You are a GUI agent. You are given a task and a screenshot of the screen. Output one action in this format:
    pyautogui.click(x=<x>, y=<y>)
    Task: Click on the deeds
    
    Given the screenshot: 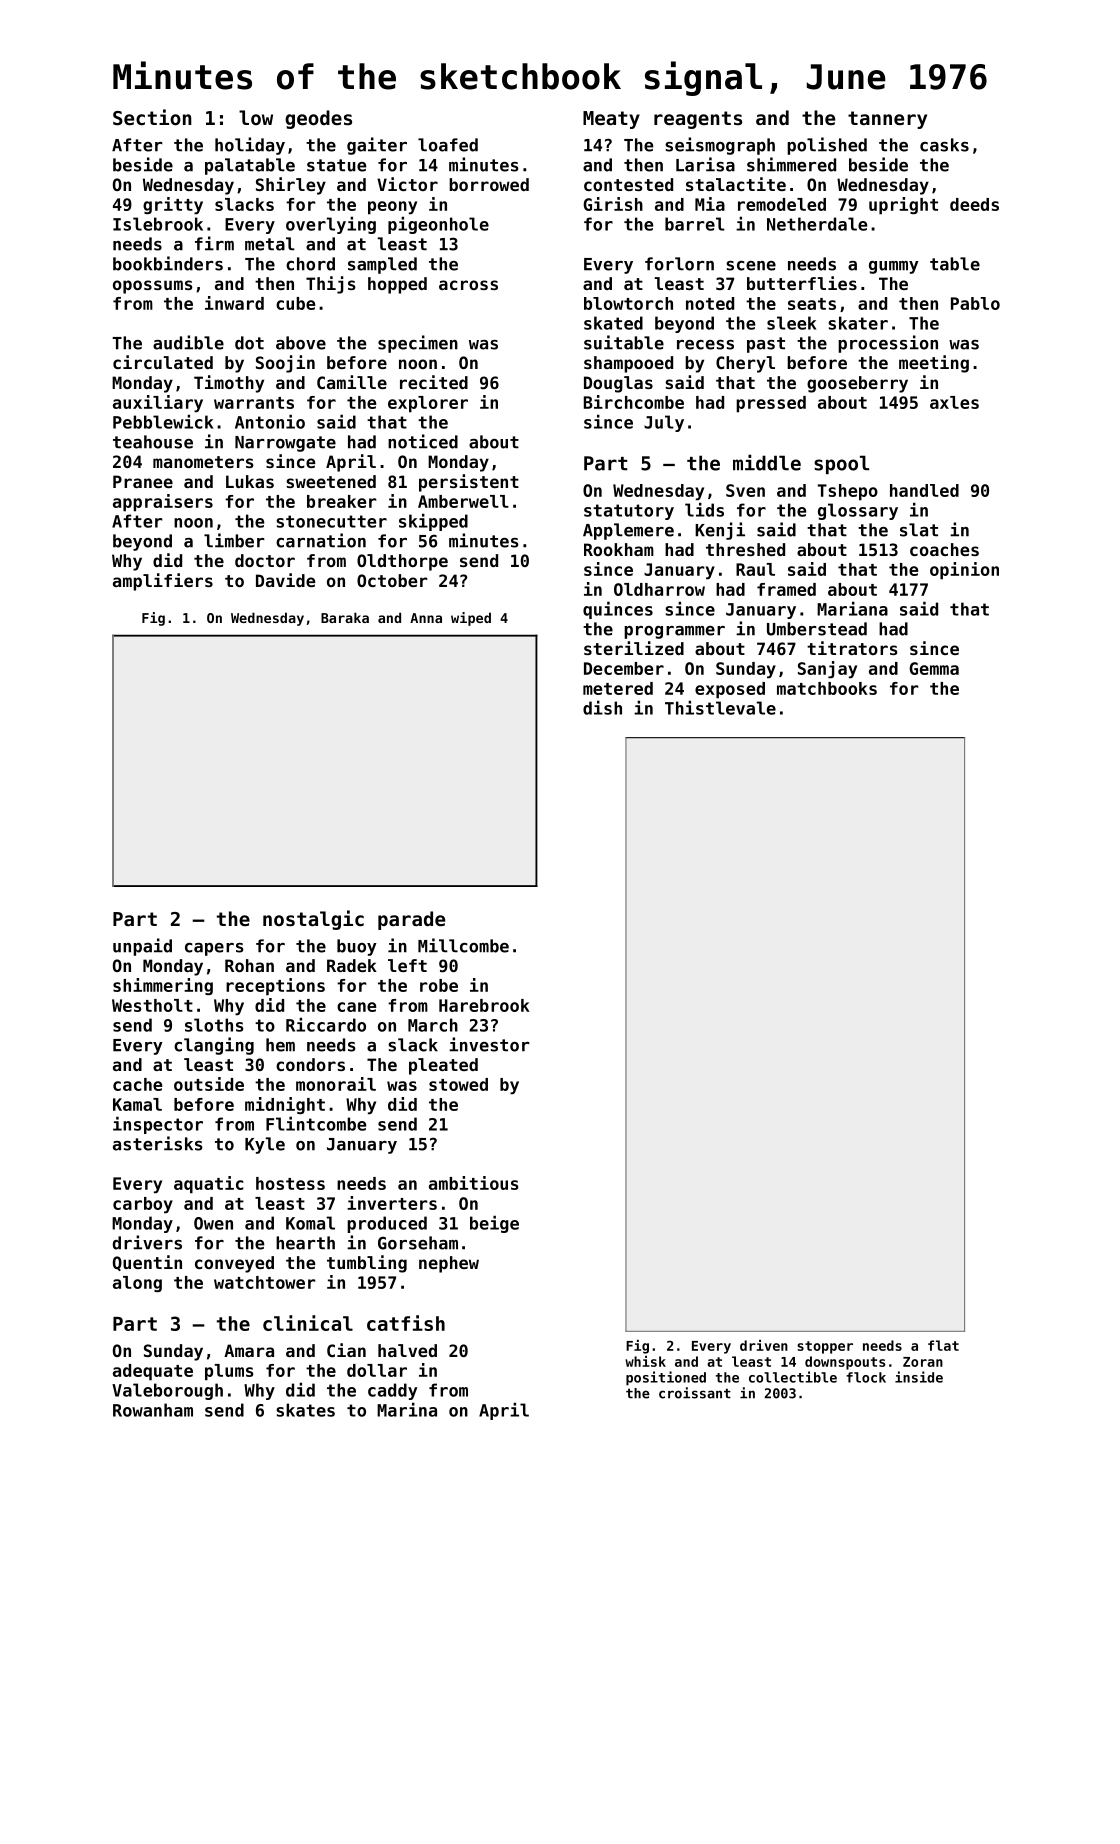 What is the action you would take?
    pyautogui.click(x=974, y=204)
